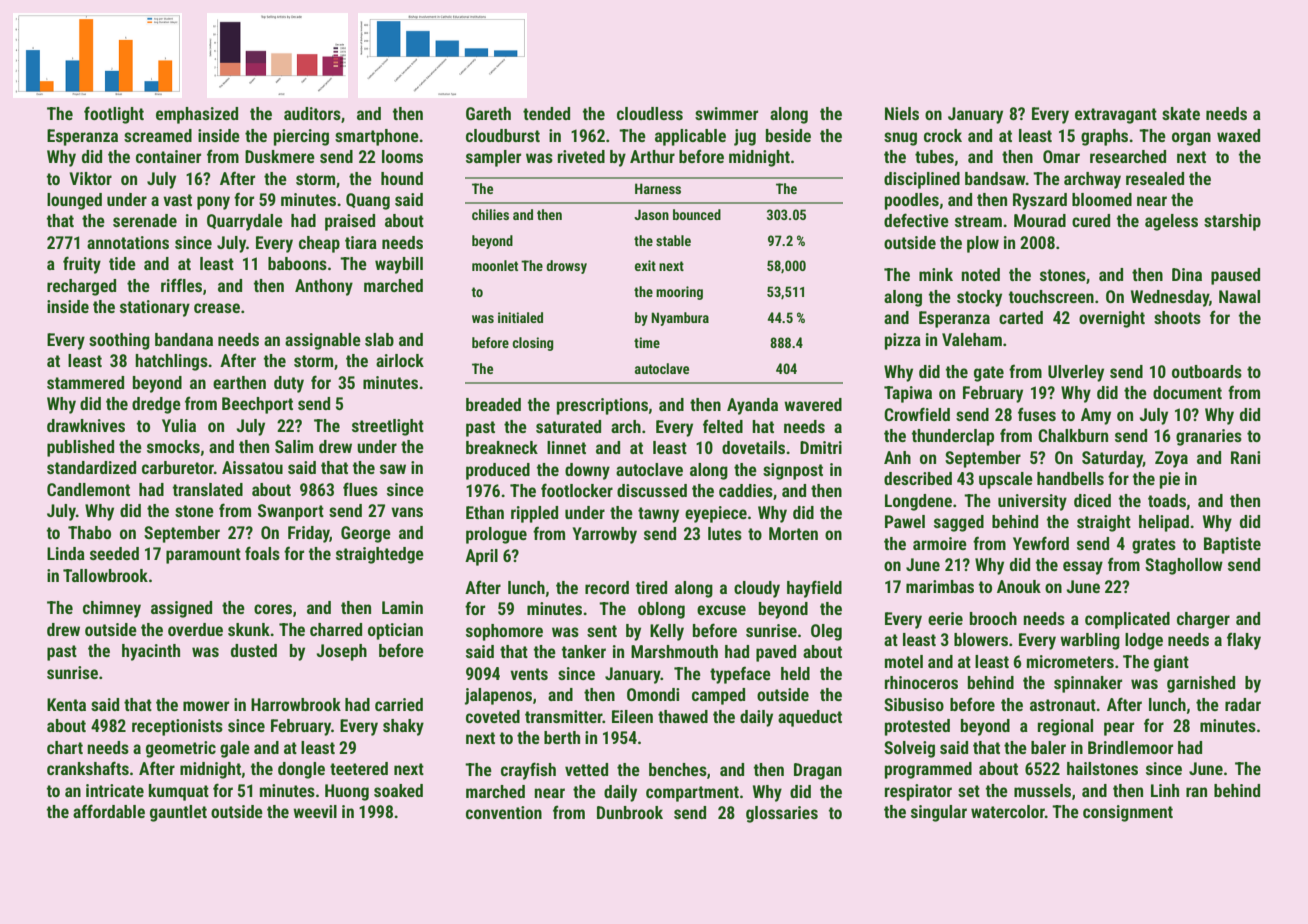 This page has height=924, width=1308. I want to click on wavered, so click(813, 404).
